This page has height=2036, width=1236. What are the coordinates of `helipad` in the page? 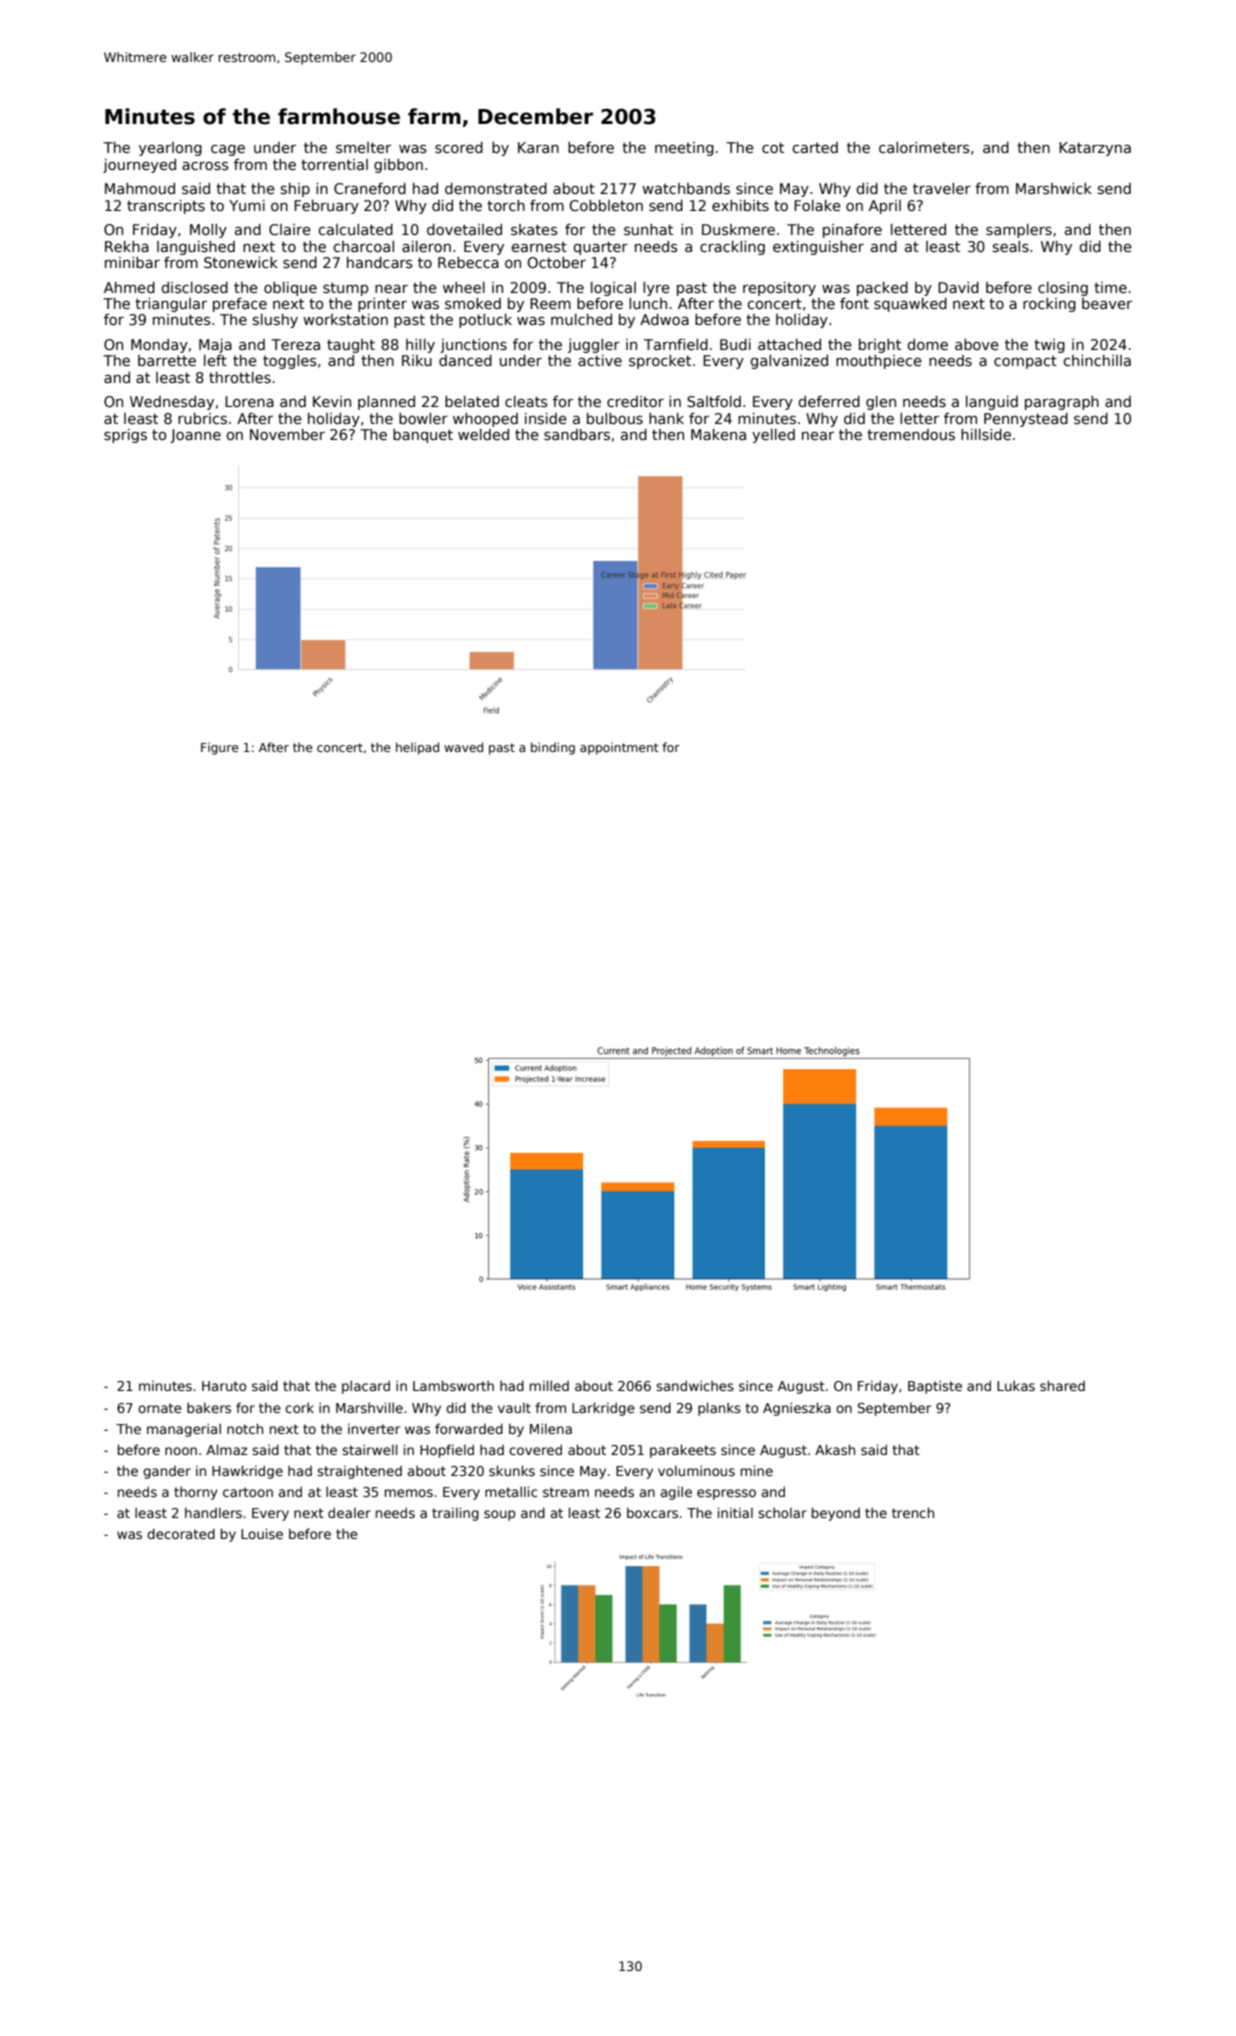 It's located at (417, 748).
